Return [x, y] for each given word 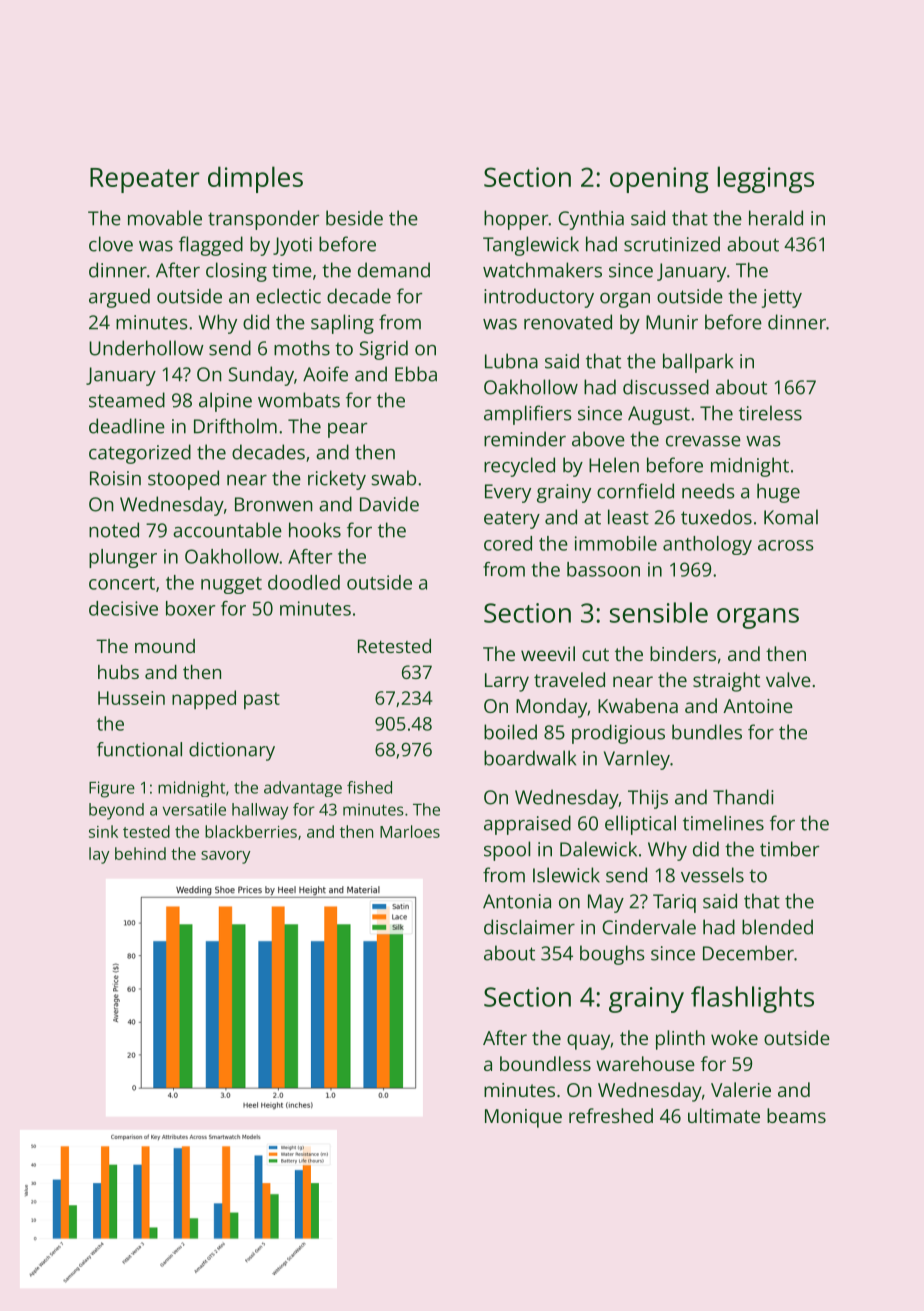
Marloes [410, 831]
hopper [516, 220]
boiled [510, 732]
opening [659, 180]
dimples [255, 179]
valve [788, 679]
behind [140, 853]
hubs [118, 672]
